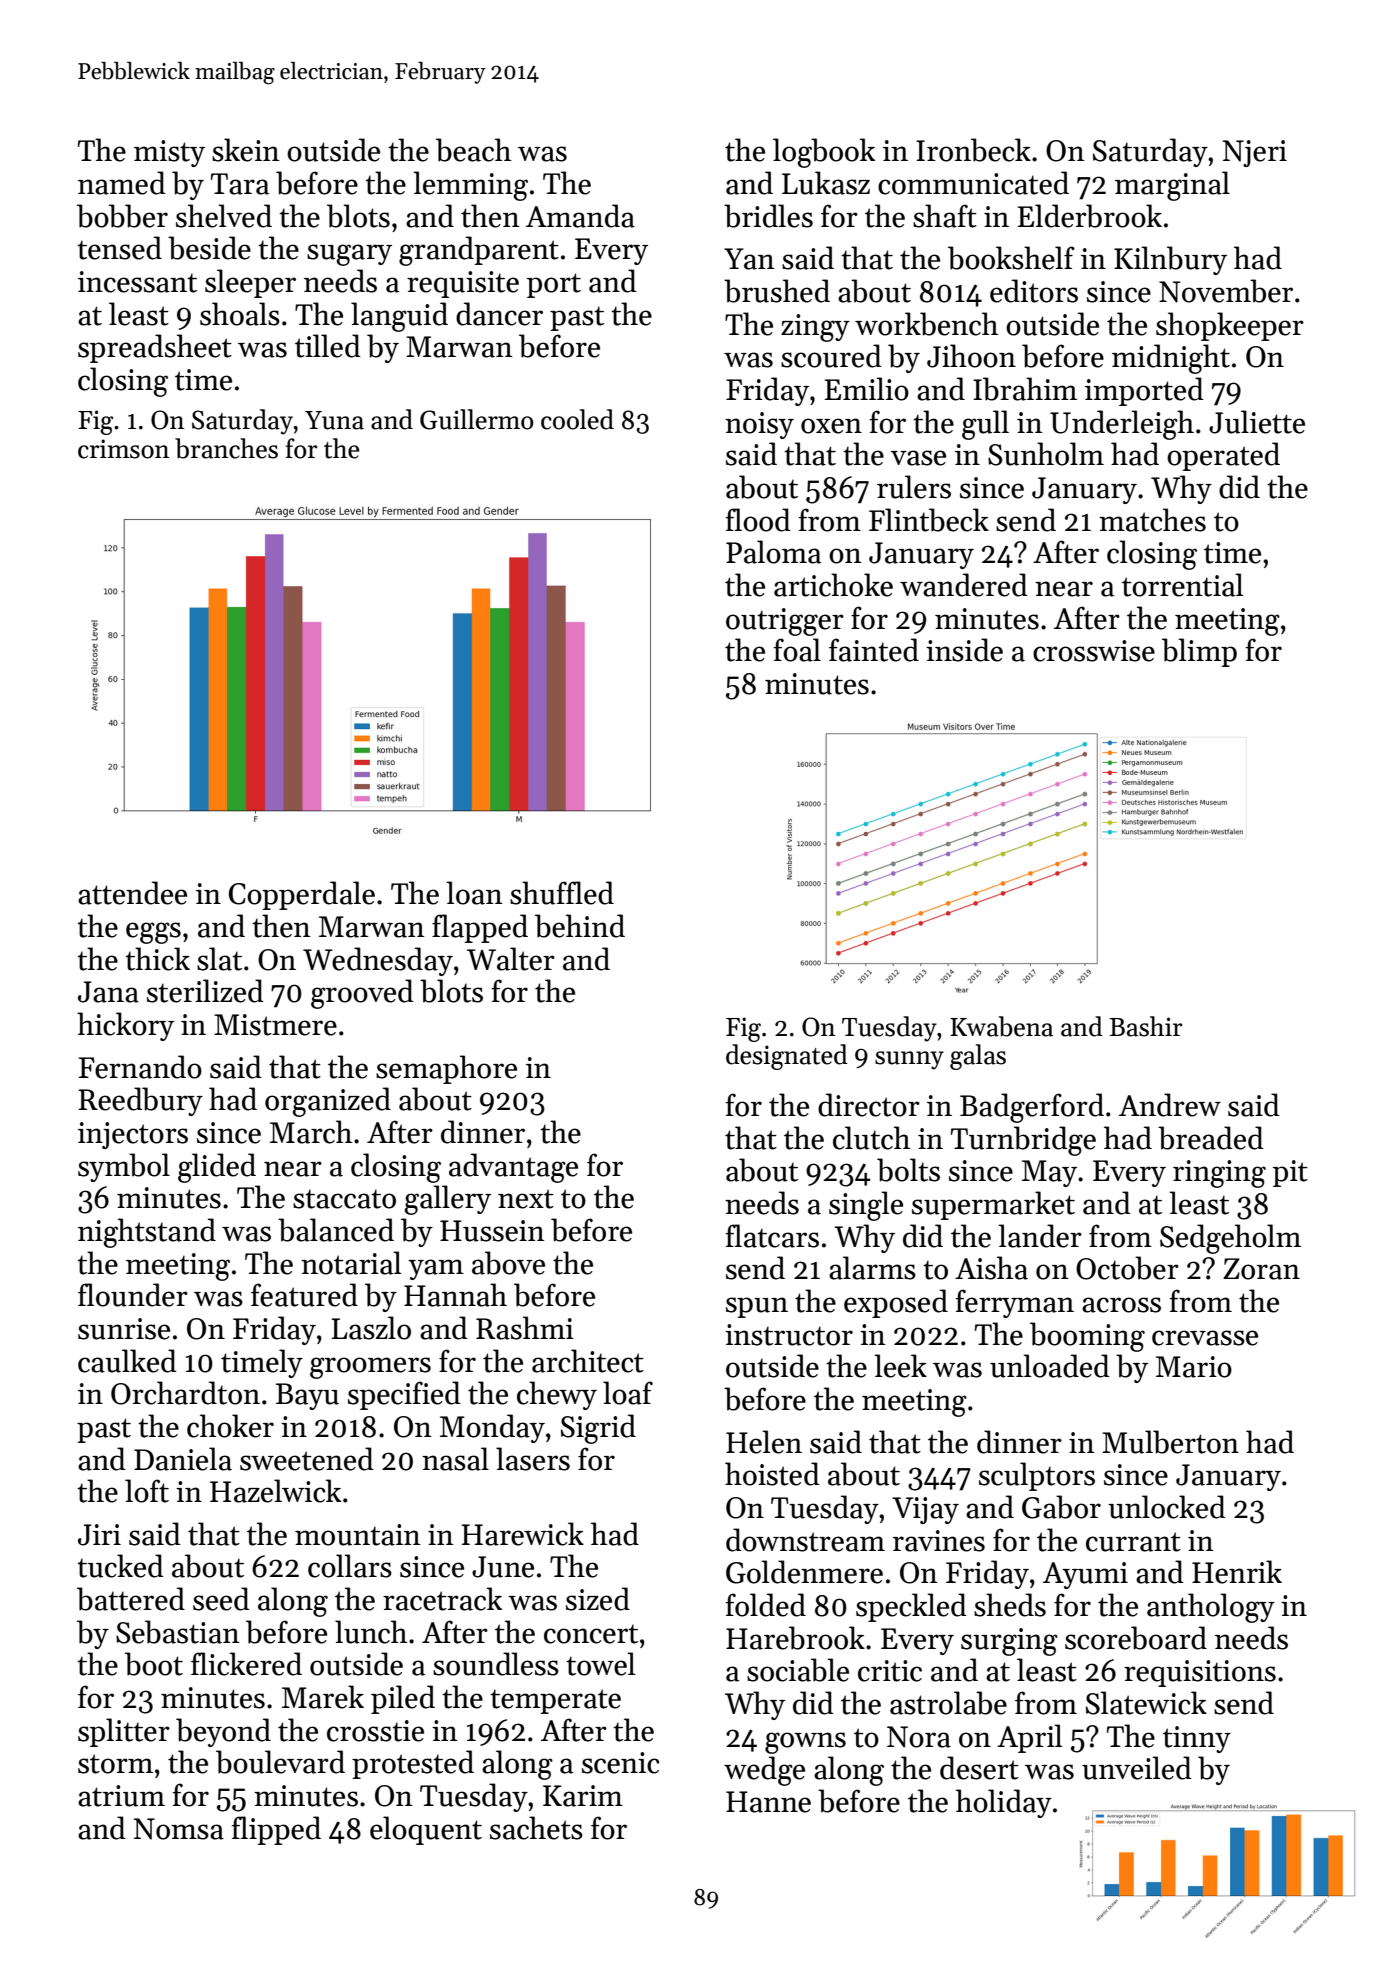 This image has height=1969, width=1386. Describe the element at coordinates (1001, 1026) in the image. I see `Kwabena` at that location.
